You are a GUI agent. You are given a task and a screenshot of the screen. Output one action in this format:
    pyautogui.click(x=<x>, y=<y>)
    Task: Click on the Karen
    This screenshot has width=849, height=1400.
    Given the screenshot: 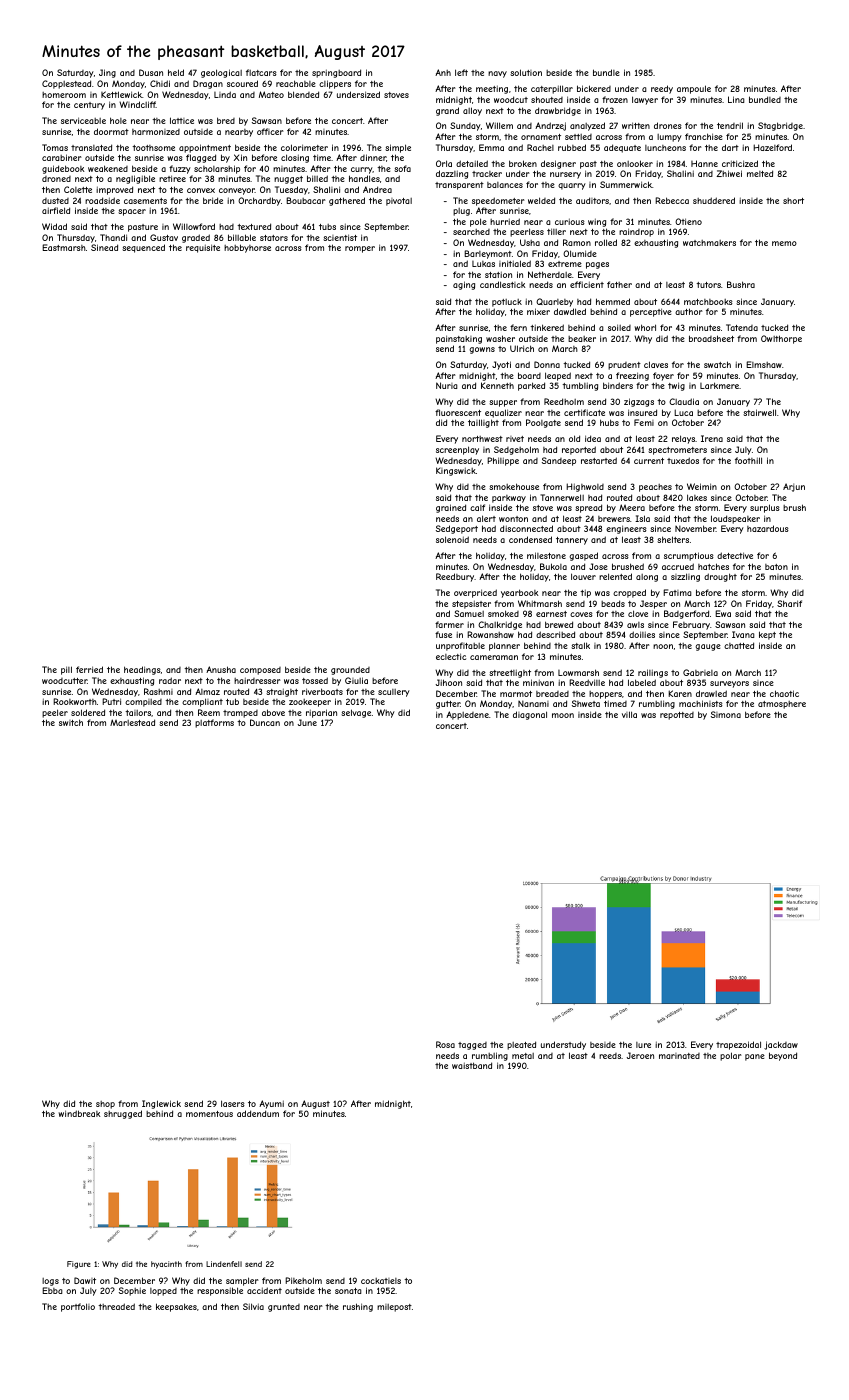 What is the action you would take?
    pyautogui.click(x=680, y=693)
